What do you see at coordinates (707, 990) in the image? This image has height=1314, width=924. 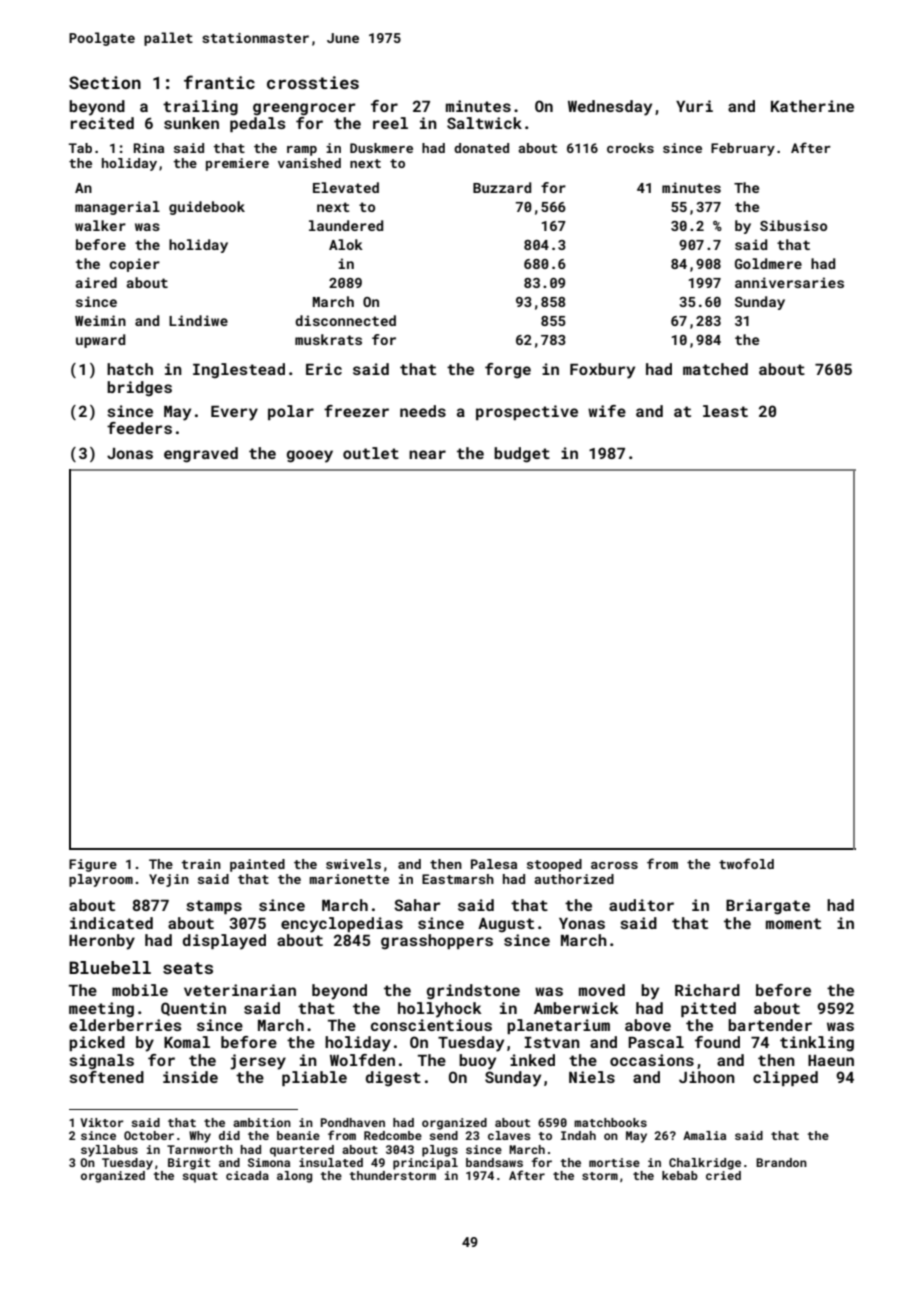 I see `Richard` at bounding box center [707, 990].
